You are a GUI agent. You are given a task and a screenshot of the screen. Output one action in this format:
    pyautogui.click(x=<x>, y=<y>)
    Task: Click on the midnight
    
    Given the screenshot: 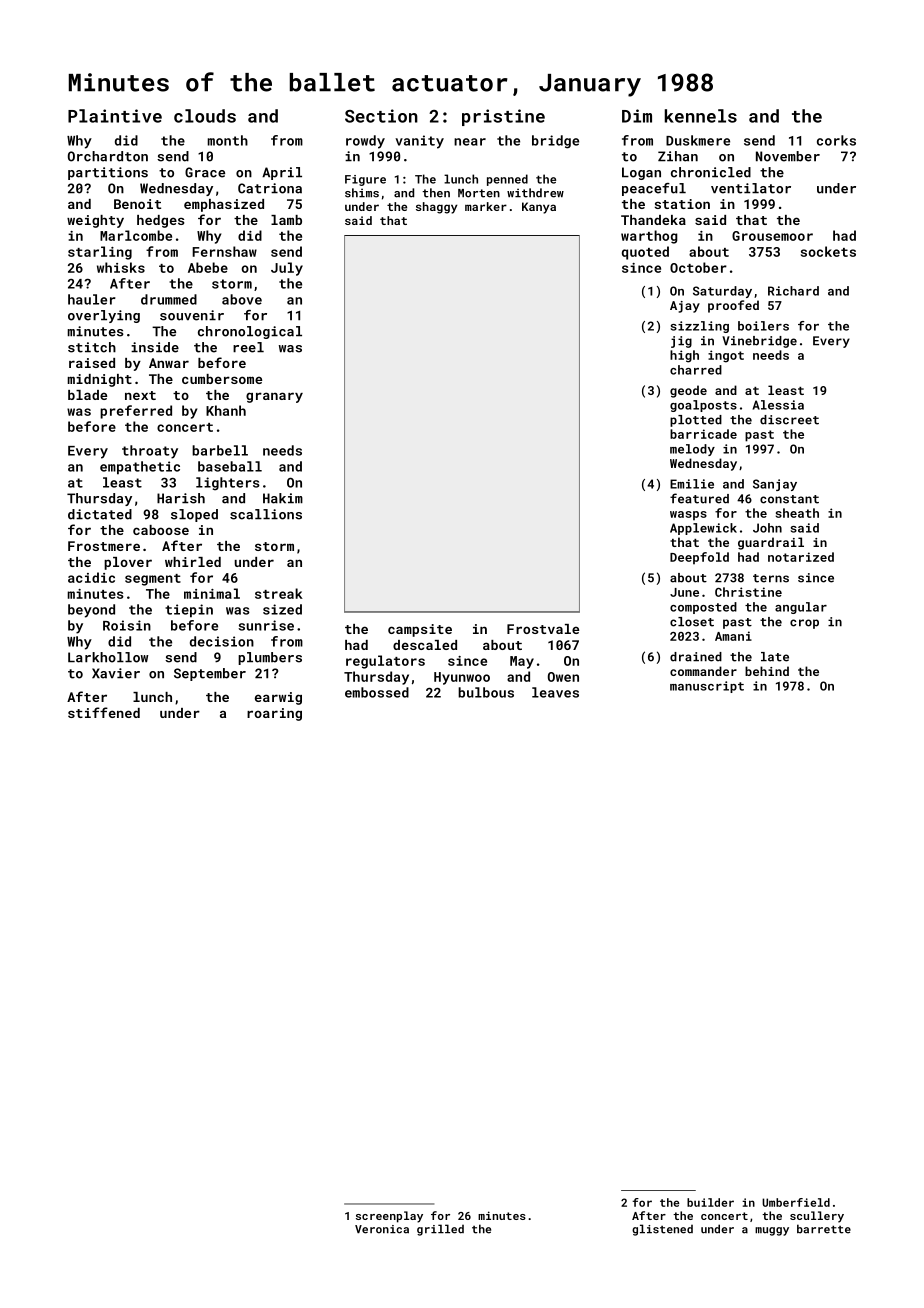 What is the action you would take?
    pyautogui.click(x=100, y=380)
